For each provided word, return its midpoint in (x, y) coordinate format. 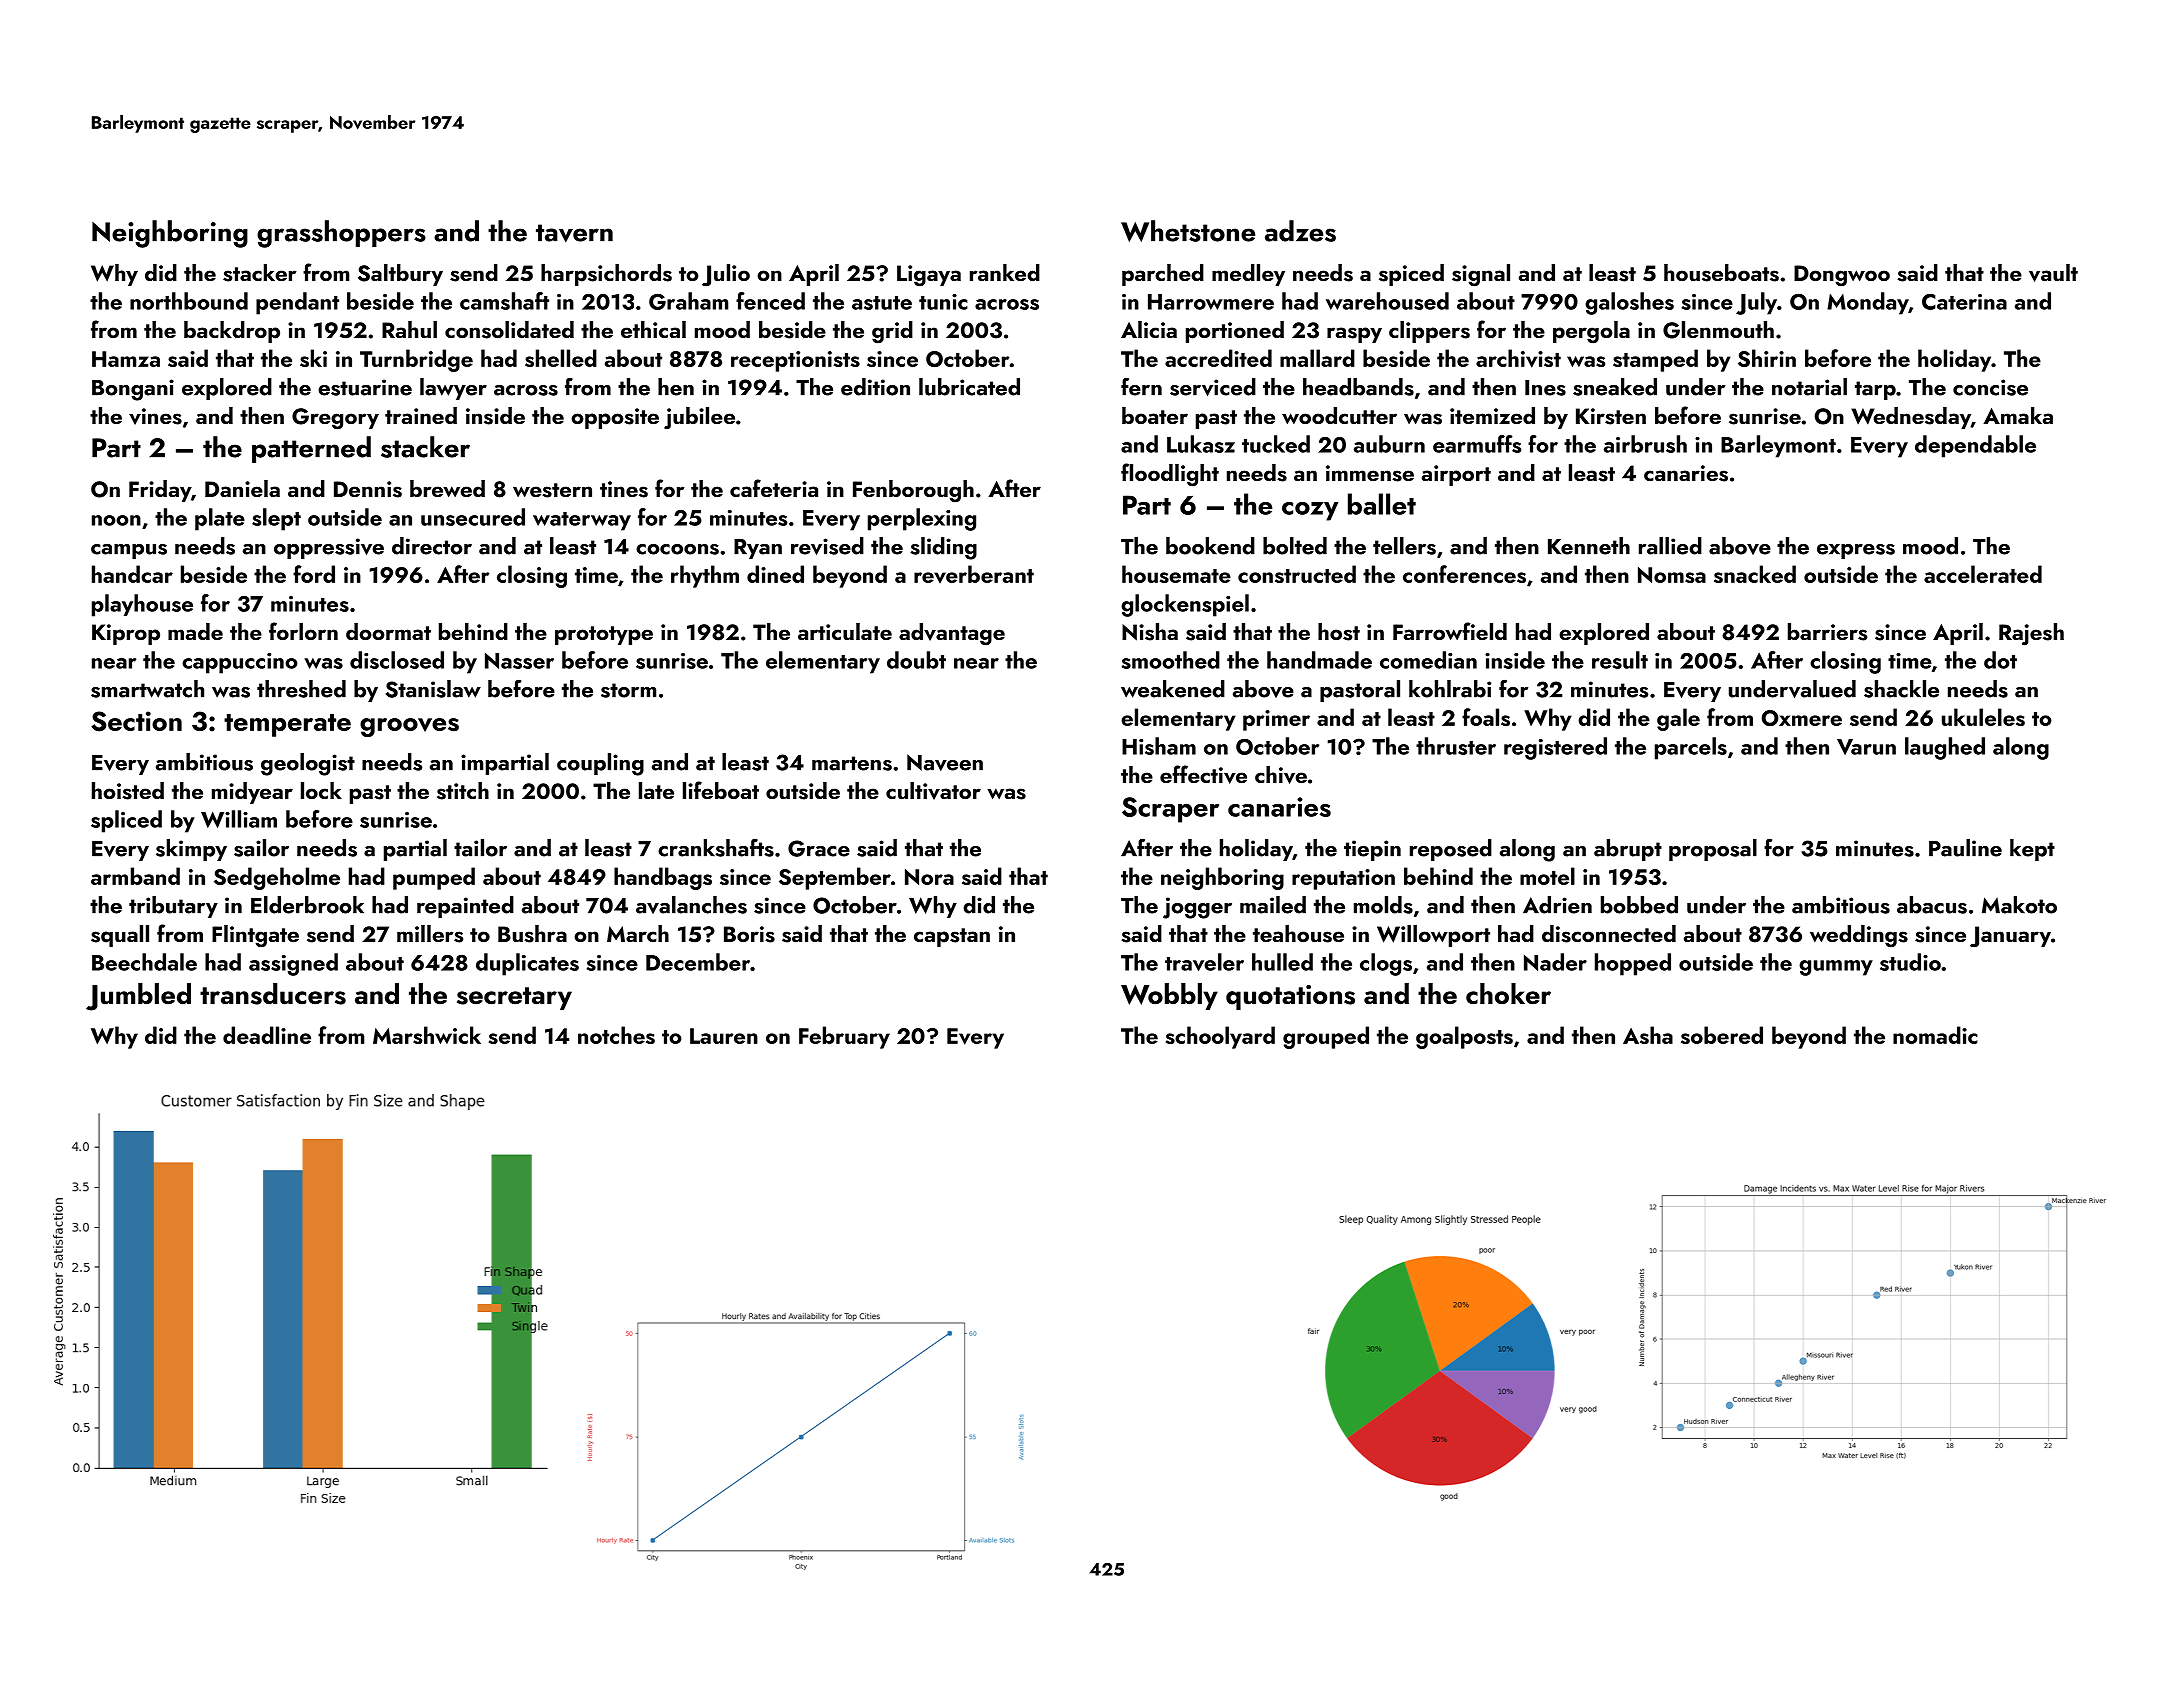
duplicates (527, 964)
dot (2000, 660)
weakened (1173, 689)
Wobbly (1169, 996)
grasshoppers (341, 234)
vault (2053, 273)
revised (827, 546)
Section (136, 721)
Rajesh (2031, 634)
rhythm (705, 576)
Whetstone (1188, 231)
